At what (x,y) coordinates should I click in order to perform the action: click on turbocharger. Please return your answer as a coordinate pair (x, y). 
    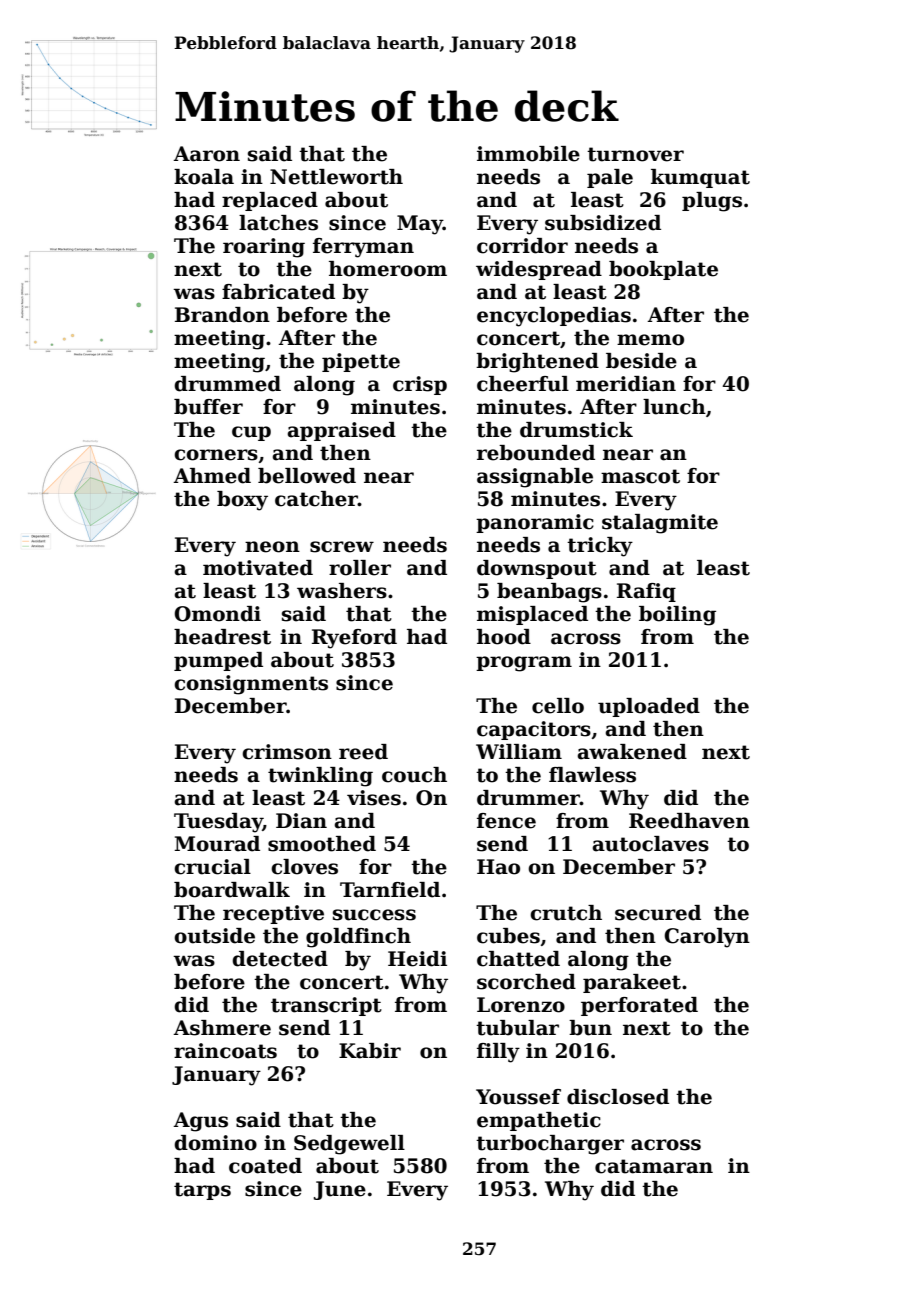
    Looking at the image, I should click on (550, 1145).
